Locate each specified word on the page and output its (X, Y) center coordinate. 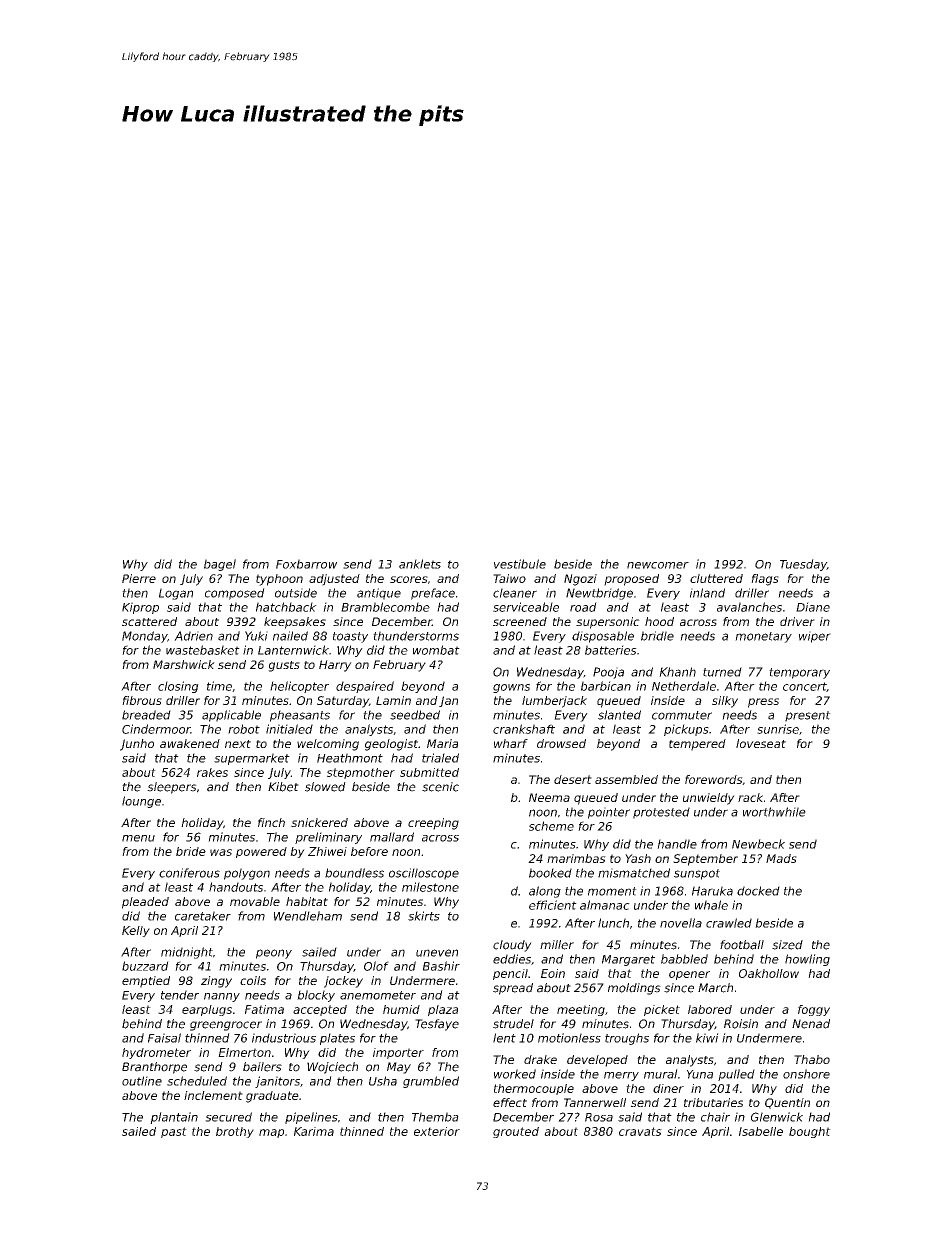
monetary (763, 637)
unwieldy (709, 799)
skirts (424, 916)
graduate (272, 1097)
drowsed (561, 743)
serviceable (526, 607)
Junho (137, 745)
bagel (220, 565)
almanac (605, 905)
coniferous (189, 873)
